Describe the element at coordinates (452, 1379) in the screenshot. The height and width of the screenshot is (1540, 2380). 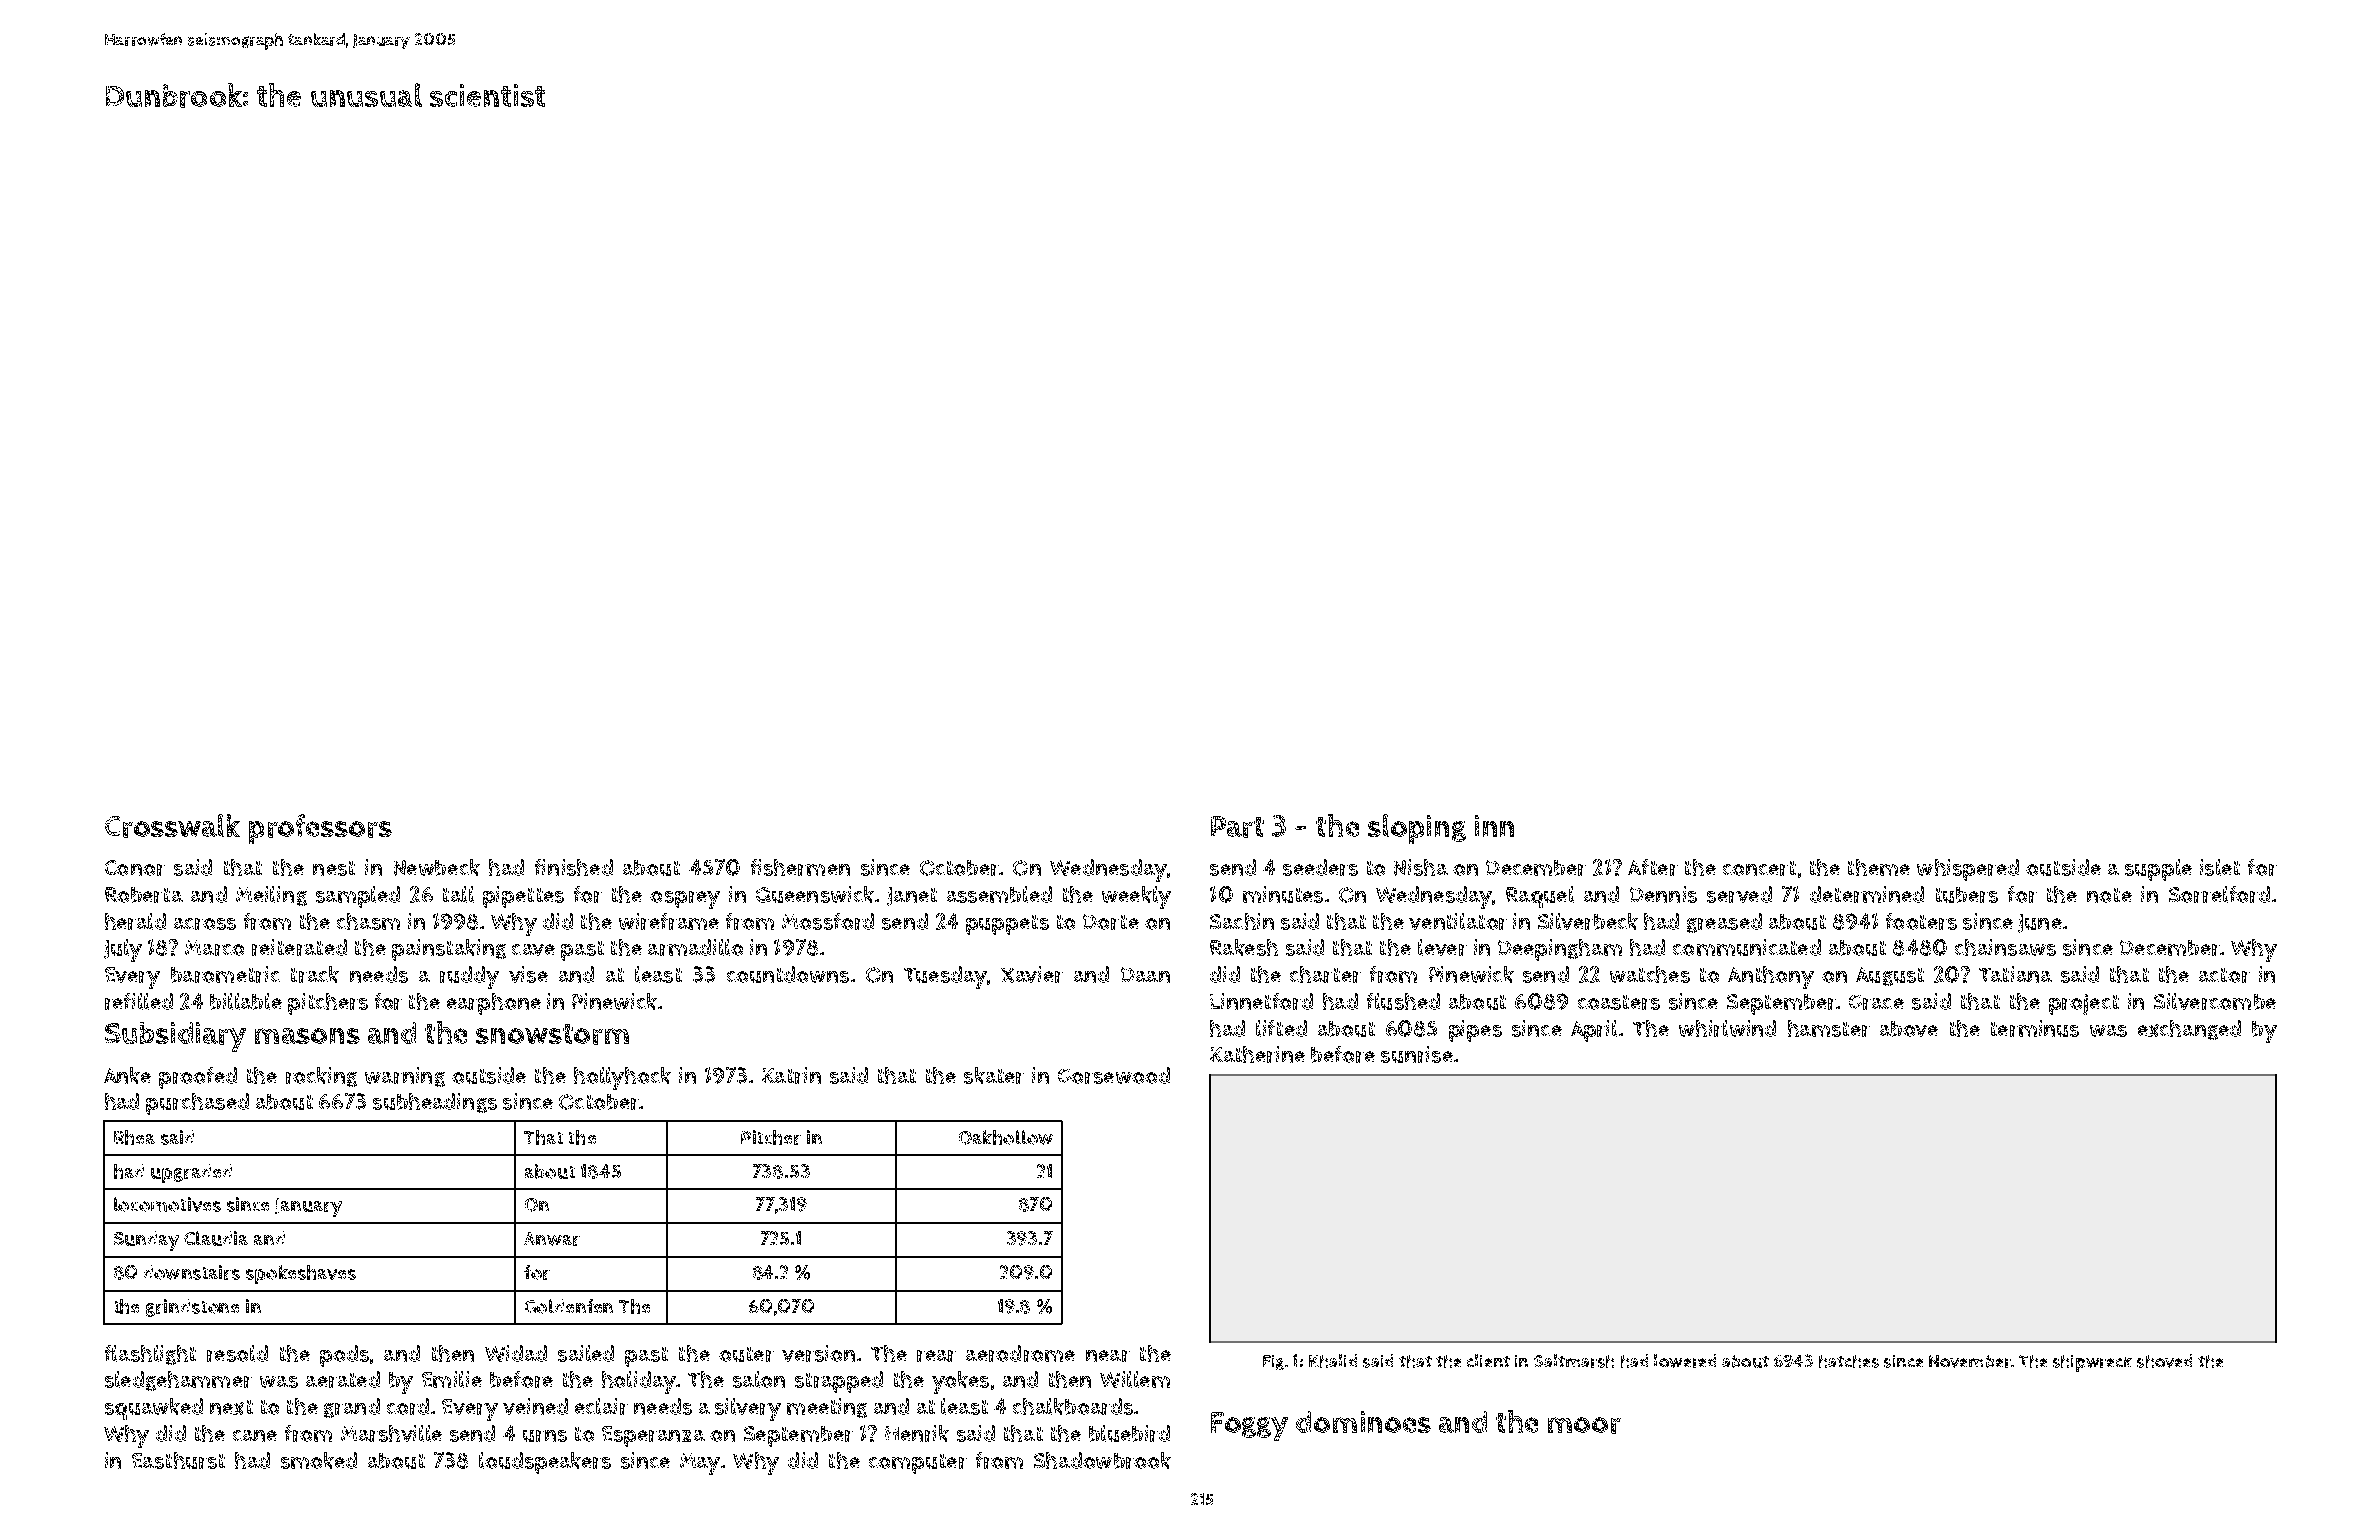
I see `Emilie` at that location.
